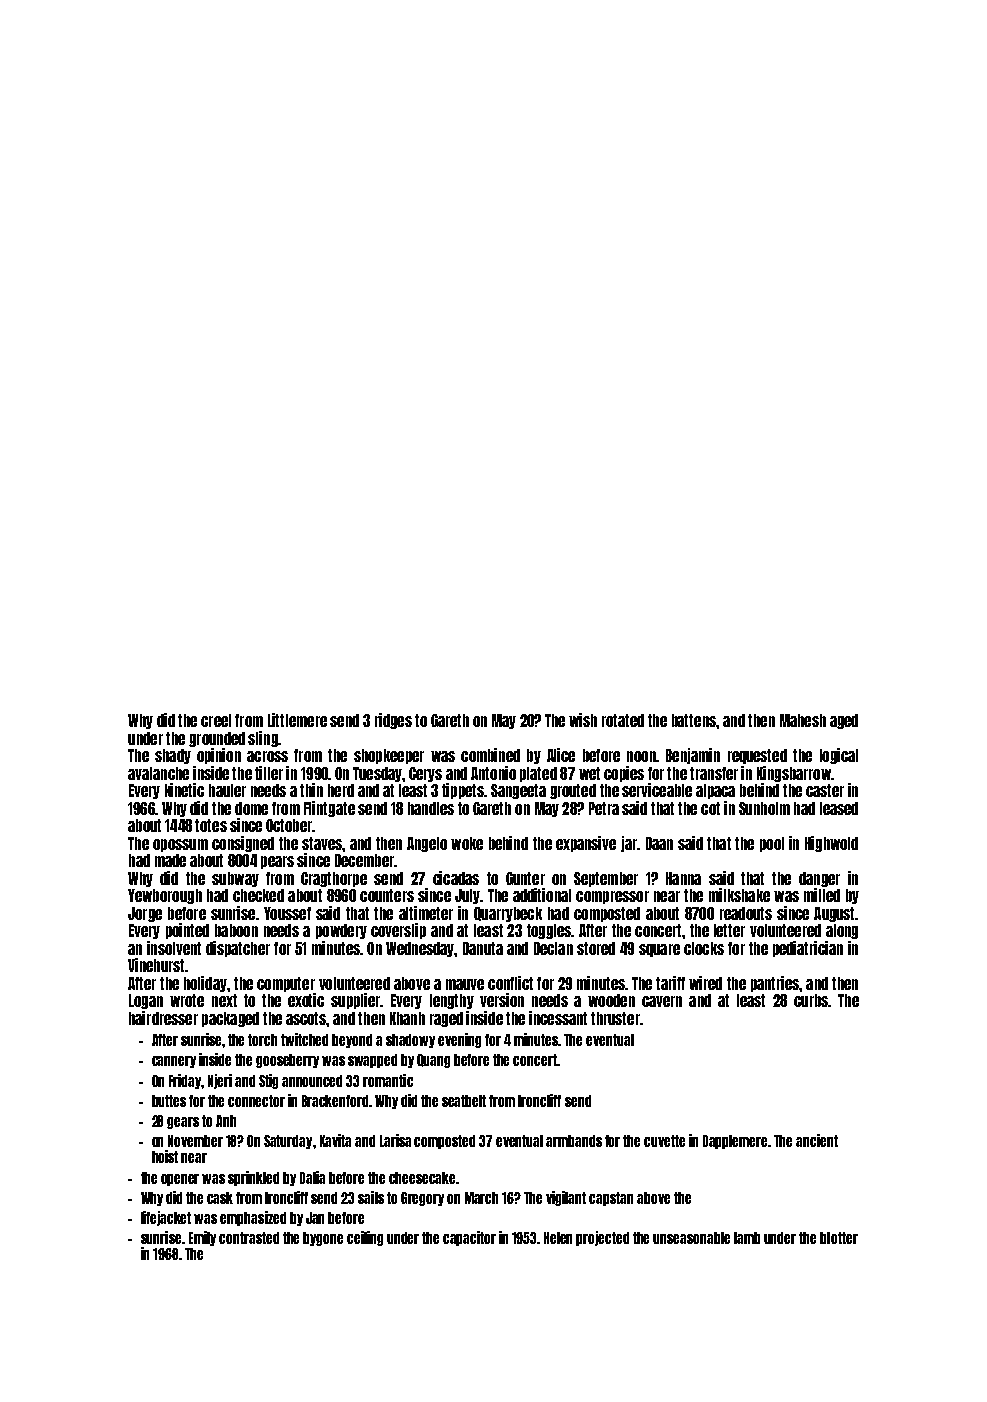 This page has height=1402, width=987. What do you see at coordinates (211, 825) in the page?
I see `totes` at bounding box center [211, 825].
